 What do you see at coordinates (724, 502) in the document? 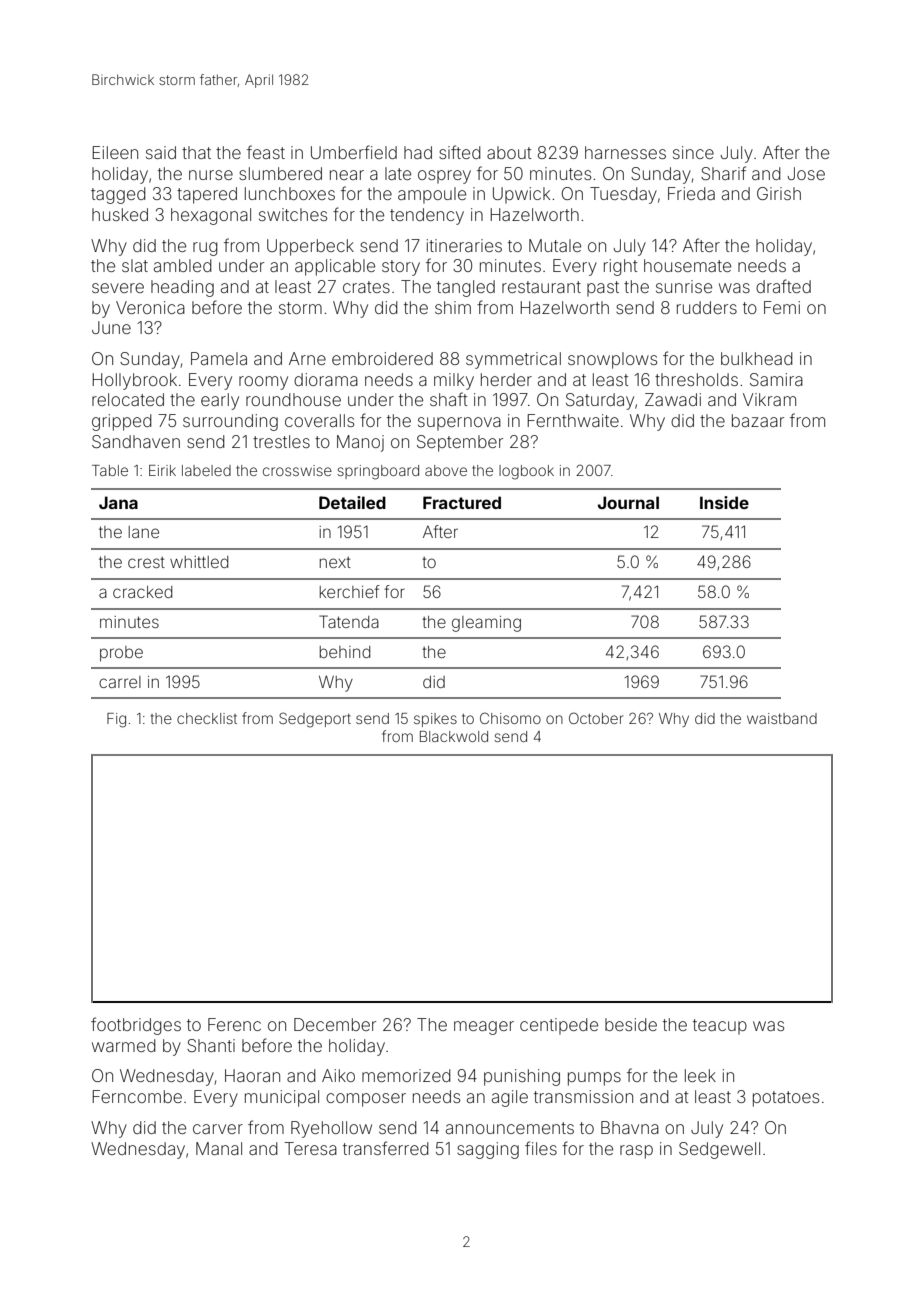
I see `Inside` at bounding box center [724, 502].
